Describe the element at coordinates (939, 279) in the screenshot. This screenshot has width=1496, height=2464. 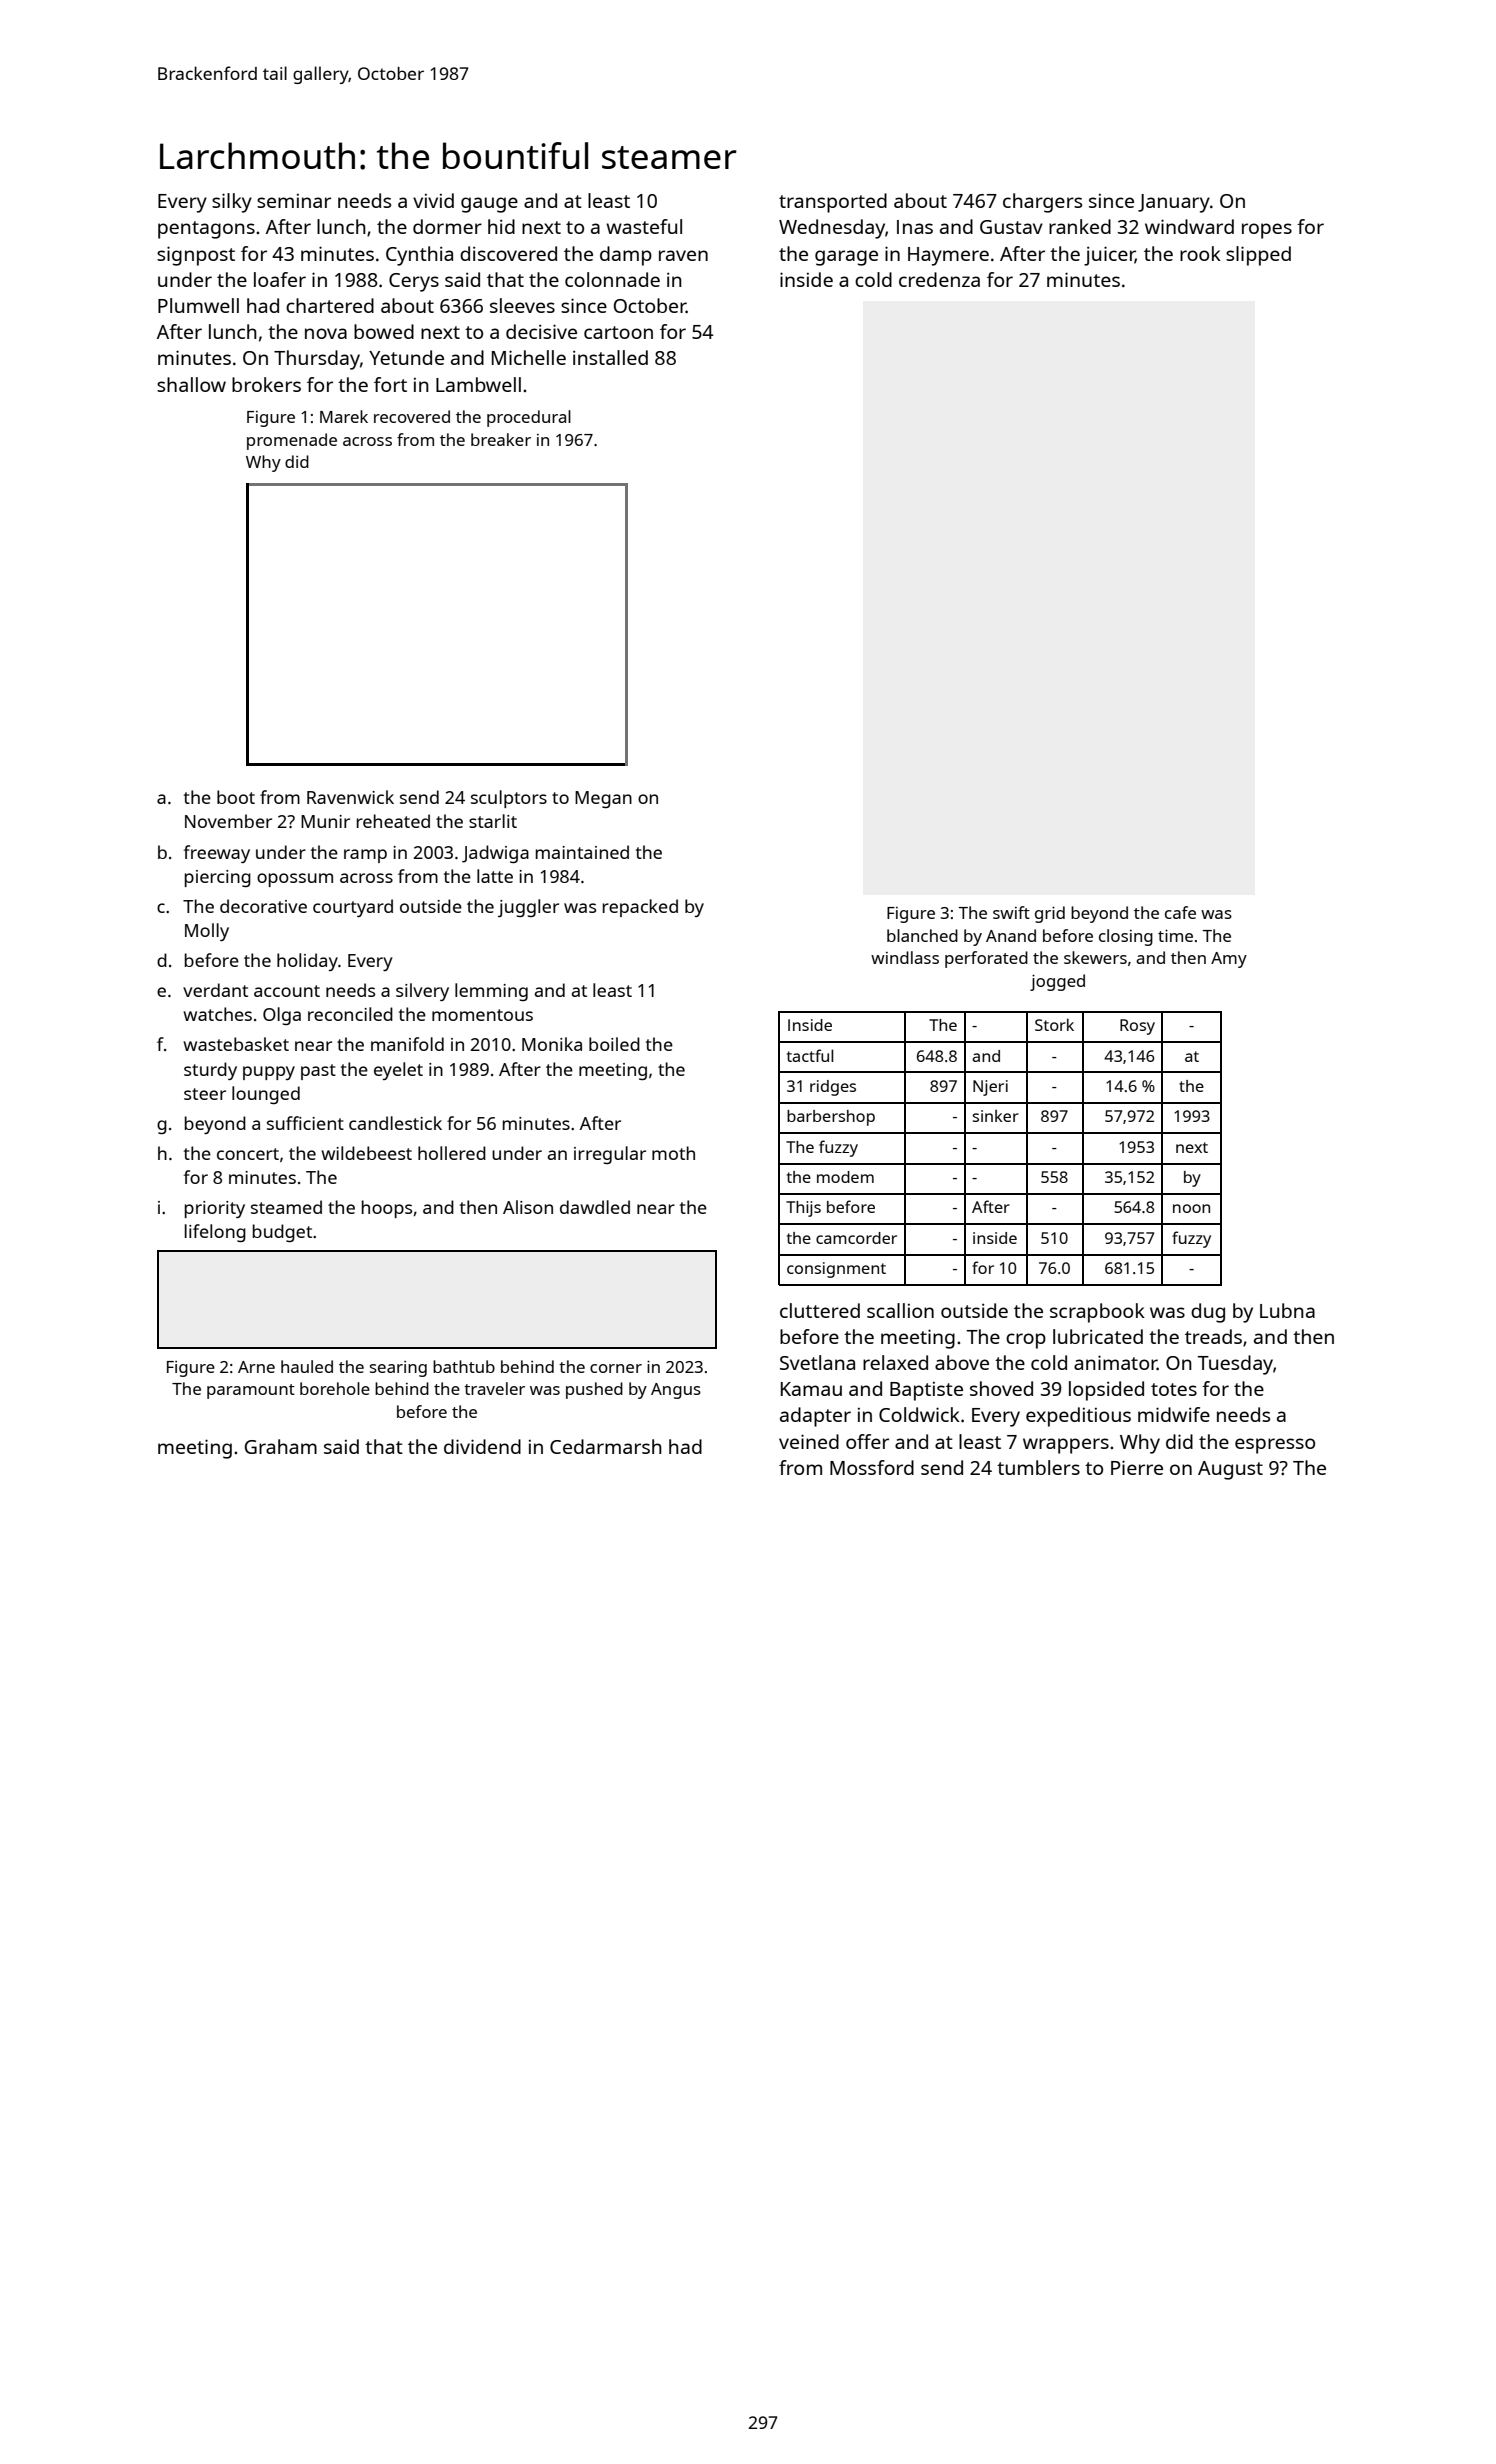
I see `credenza` at that location.
